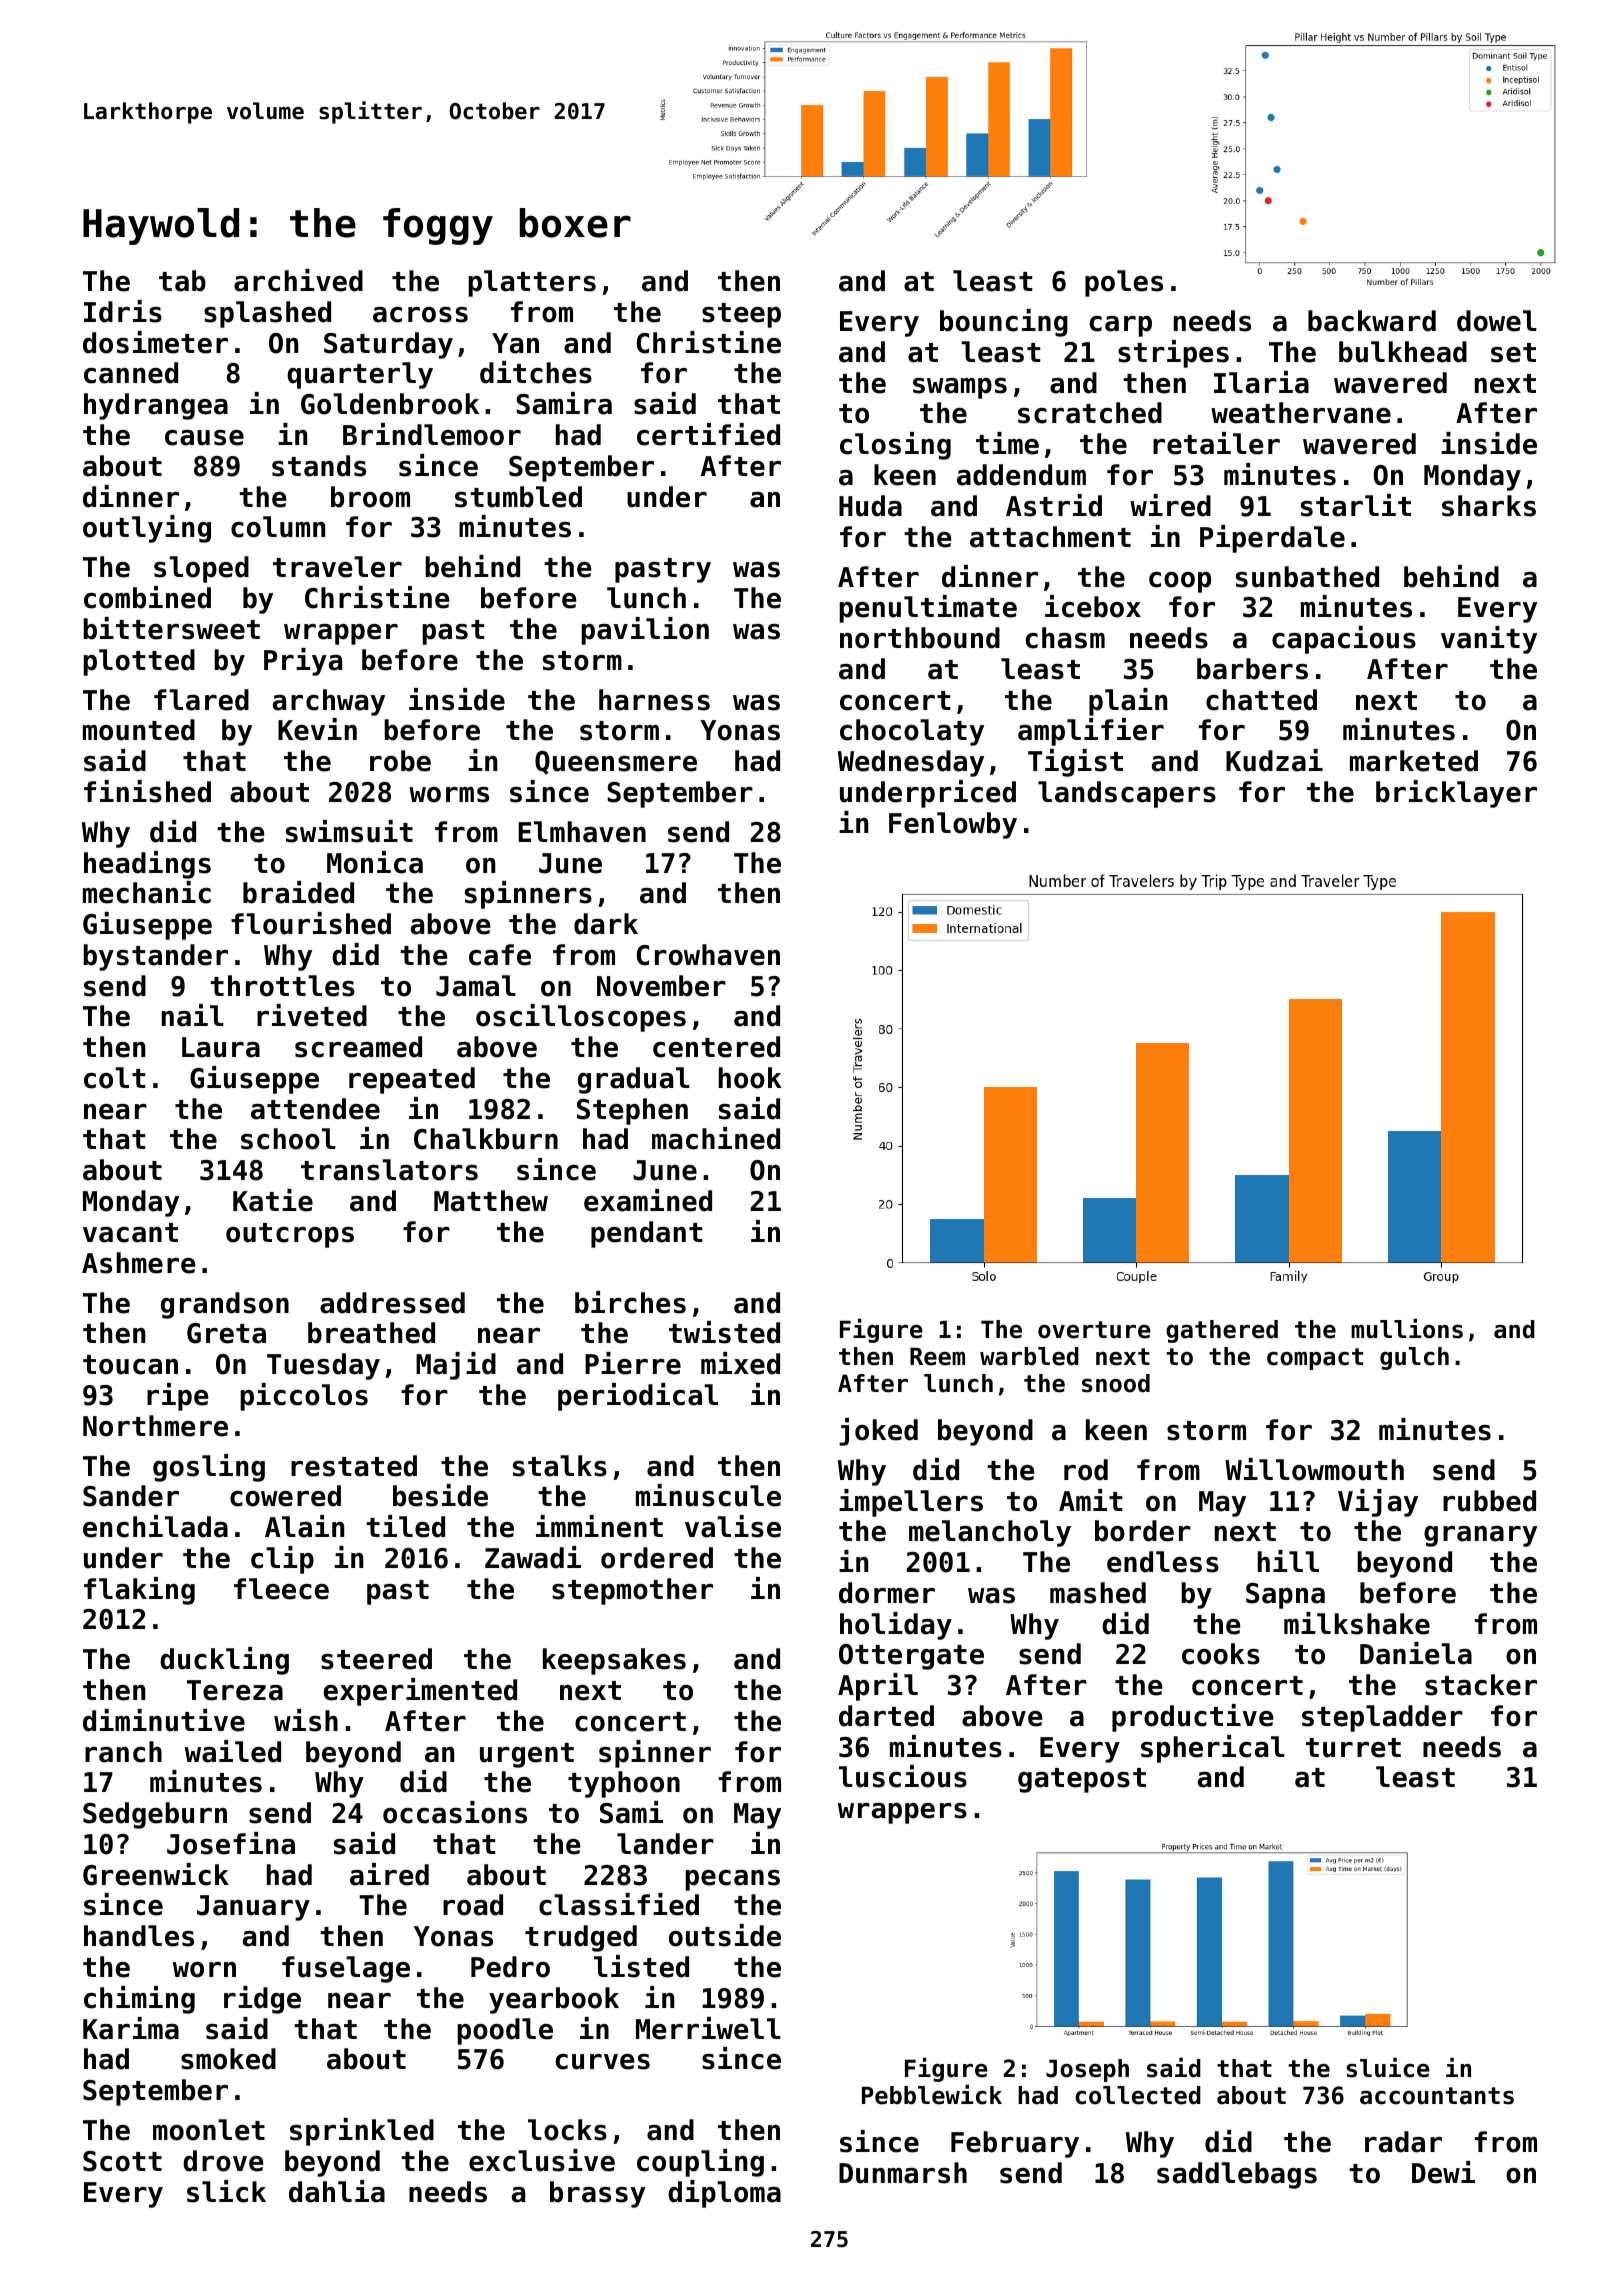  What do you see at coordinates (1127, 794) in the screenshot?
I see `landscapers` at bounding box center [1127, 794].
